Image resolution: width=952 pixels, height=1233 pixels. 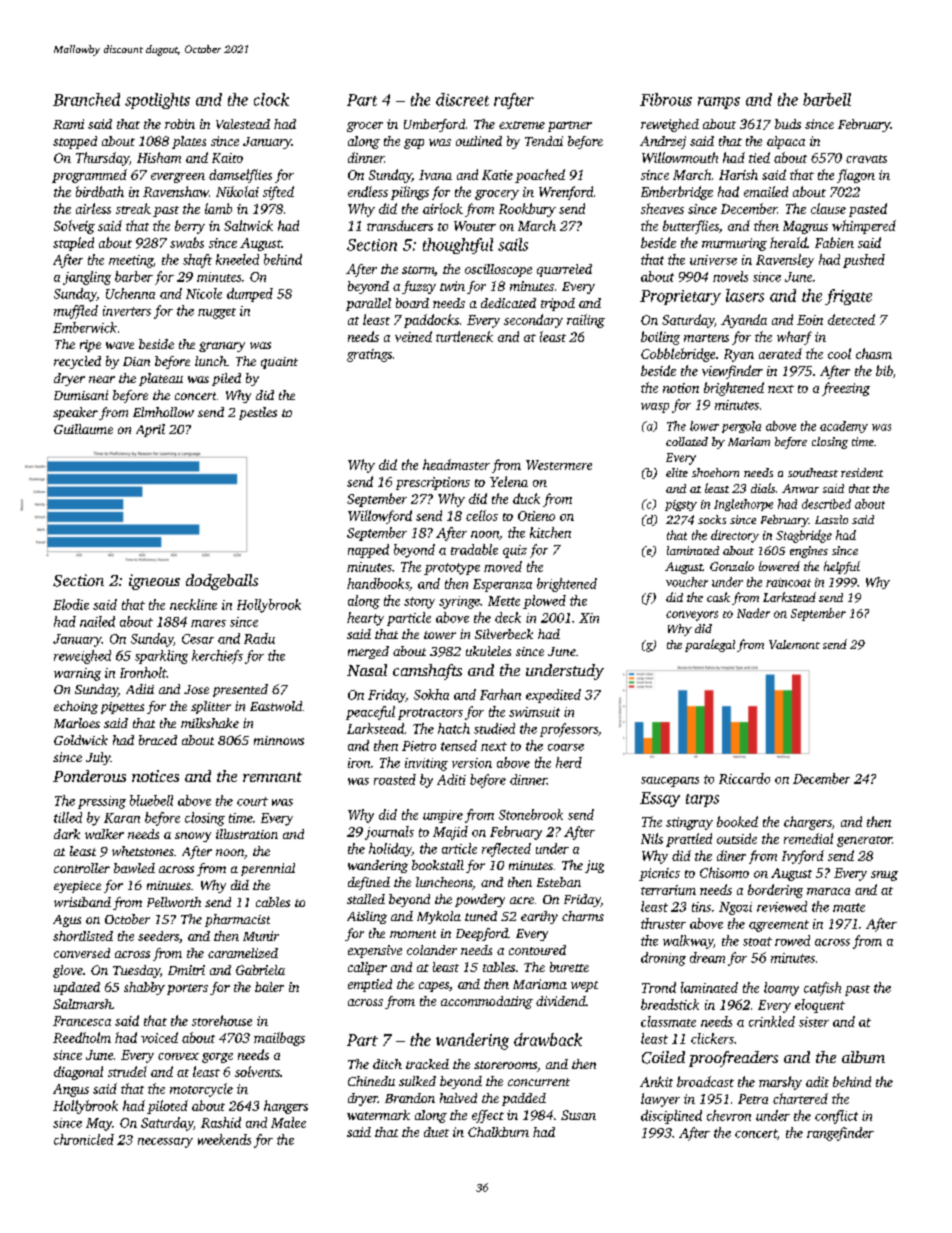 What do you see at coordinates (380, 517) in the screenshot?
I see `Willowford` at bounding box center [380, 517].
